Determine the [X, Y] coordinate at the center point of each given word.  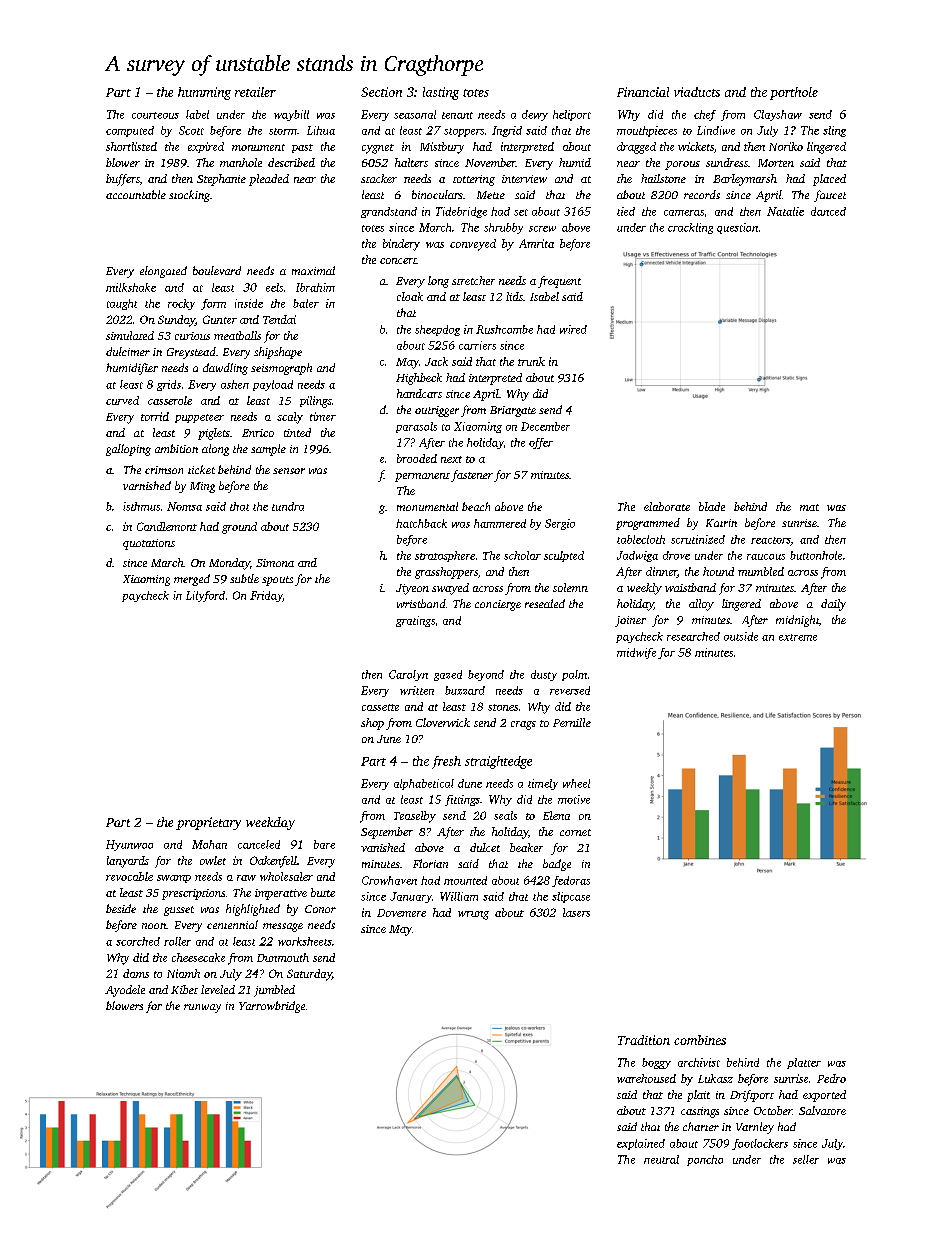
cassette [380, 707]
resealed [545, 603]
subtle [244, 578]
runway [202, 1008]
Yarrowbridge [272, 1007]
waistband [690, 587]
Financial [643, 92]
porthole [794, 93]
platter [804, 1063]
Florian [430, 863]
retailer [255, 92]
